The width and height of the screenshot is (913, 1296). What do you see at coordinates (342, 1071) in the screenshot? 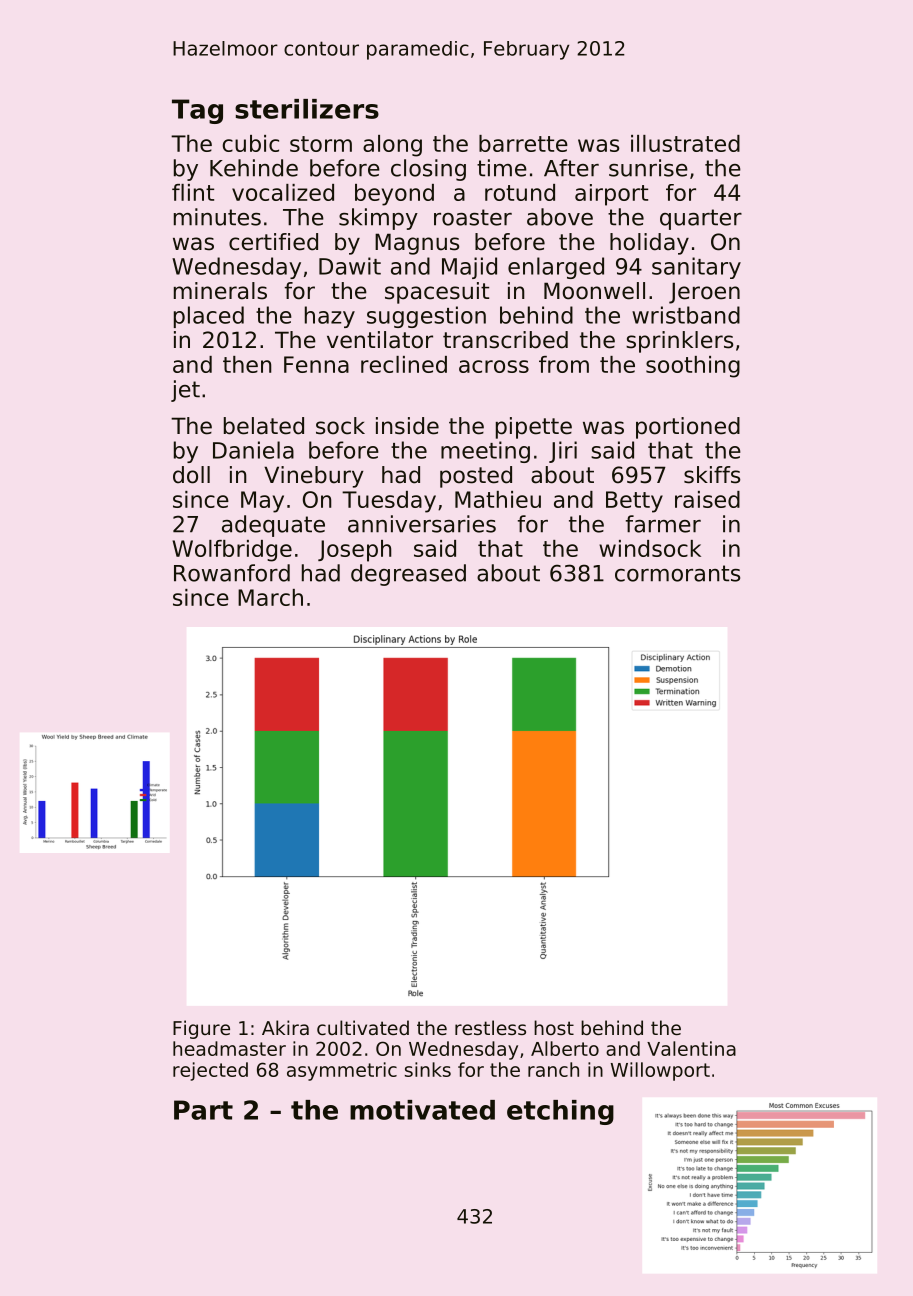
I see `asymmetric` at bounding box center [342, 1071].
